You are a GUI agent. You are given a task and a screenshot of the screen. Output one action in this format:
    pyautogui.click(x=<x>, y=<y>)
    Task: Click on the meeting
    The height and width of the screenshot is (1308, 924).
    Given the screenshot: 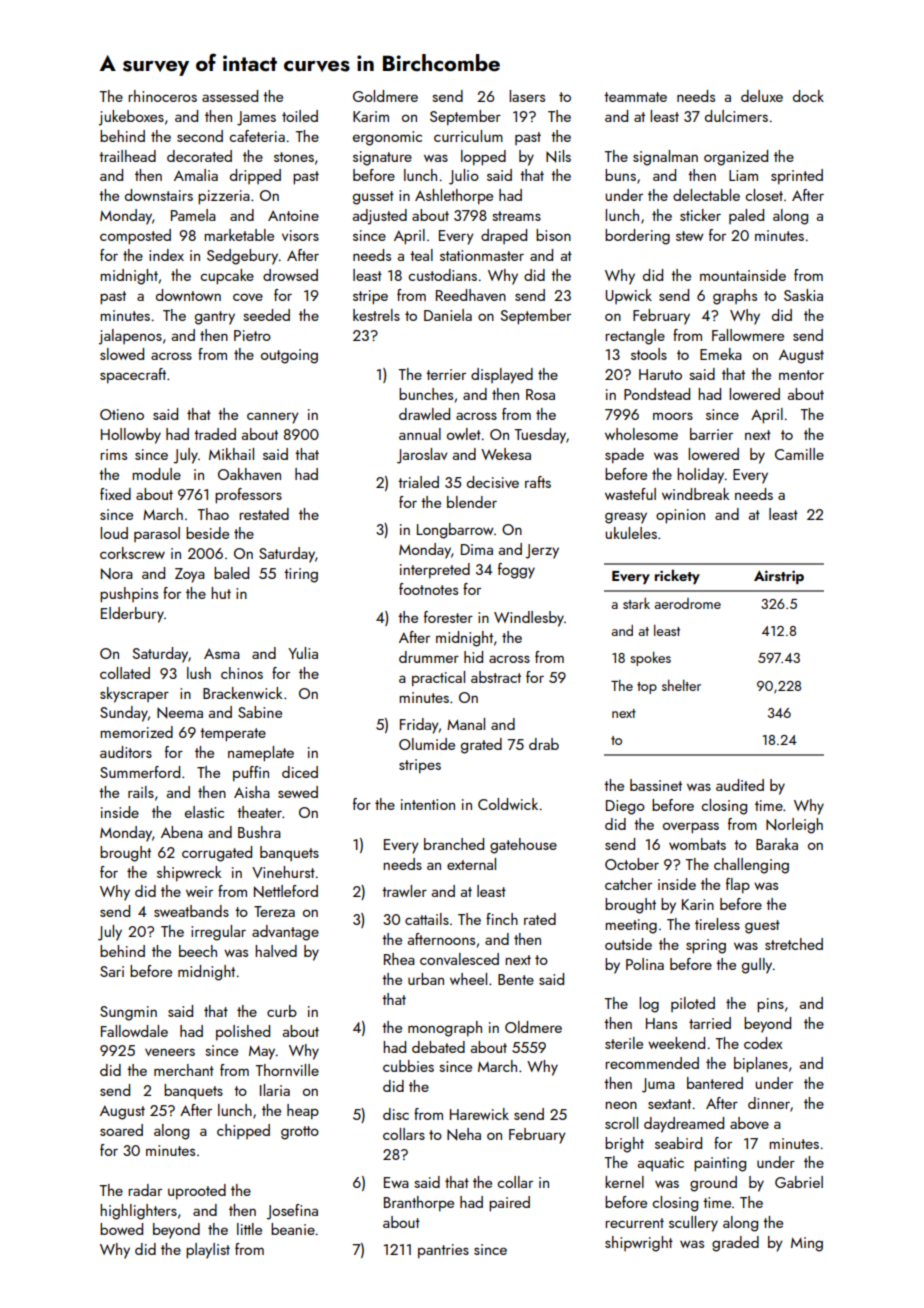 What is the action you would take?
    pyautogui.click(x=631, y=926)
